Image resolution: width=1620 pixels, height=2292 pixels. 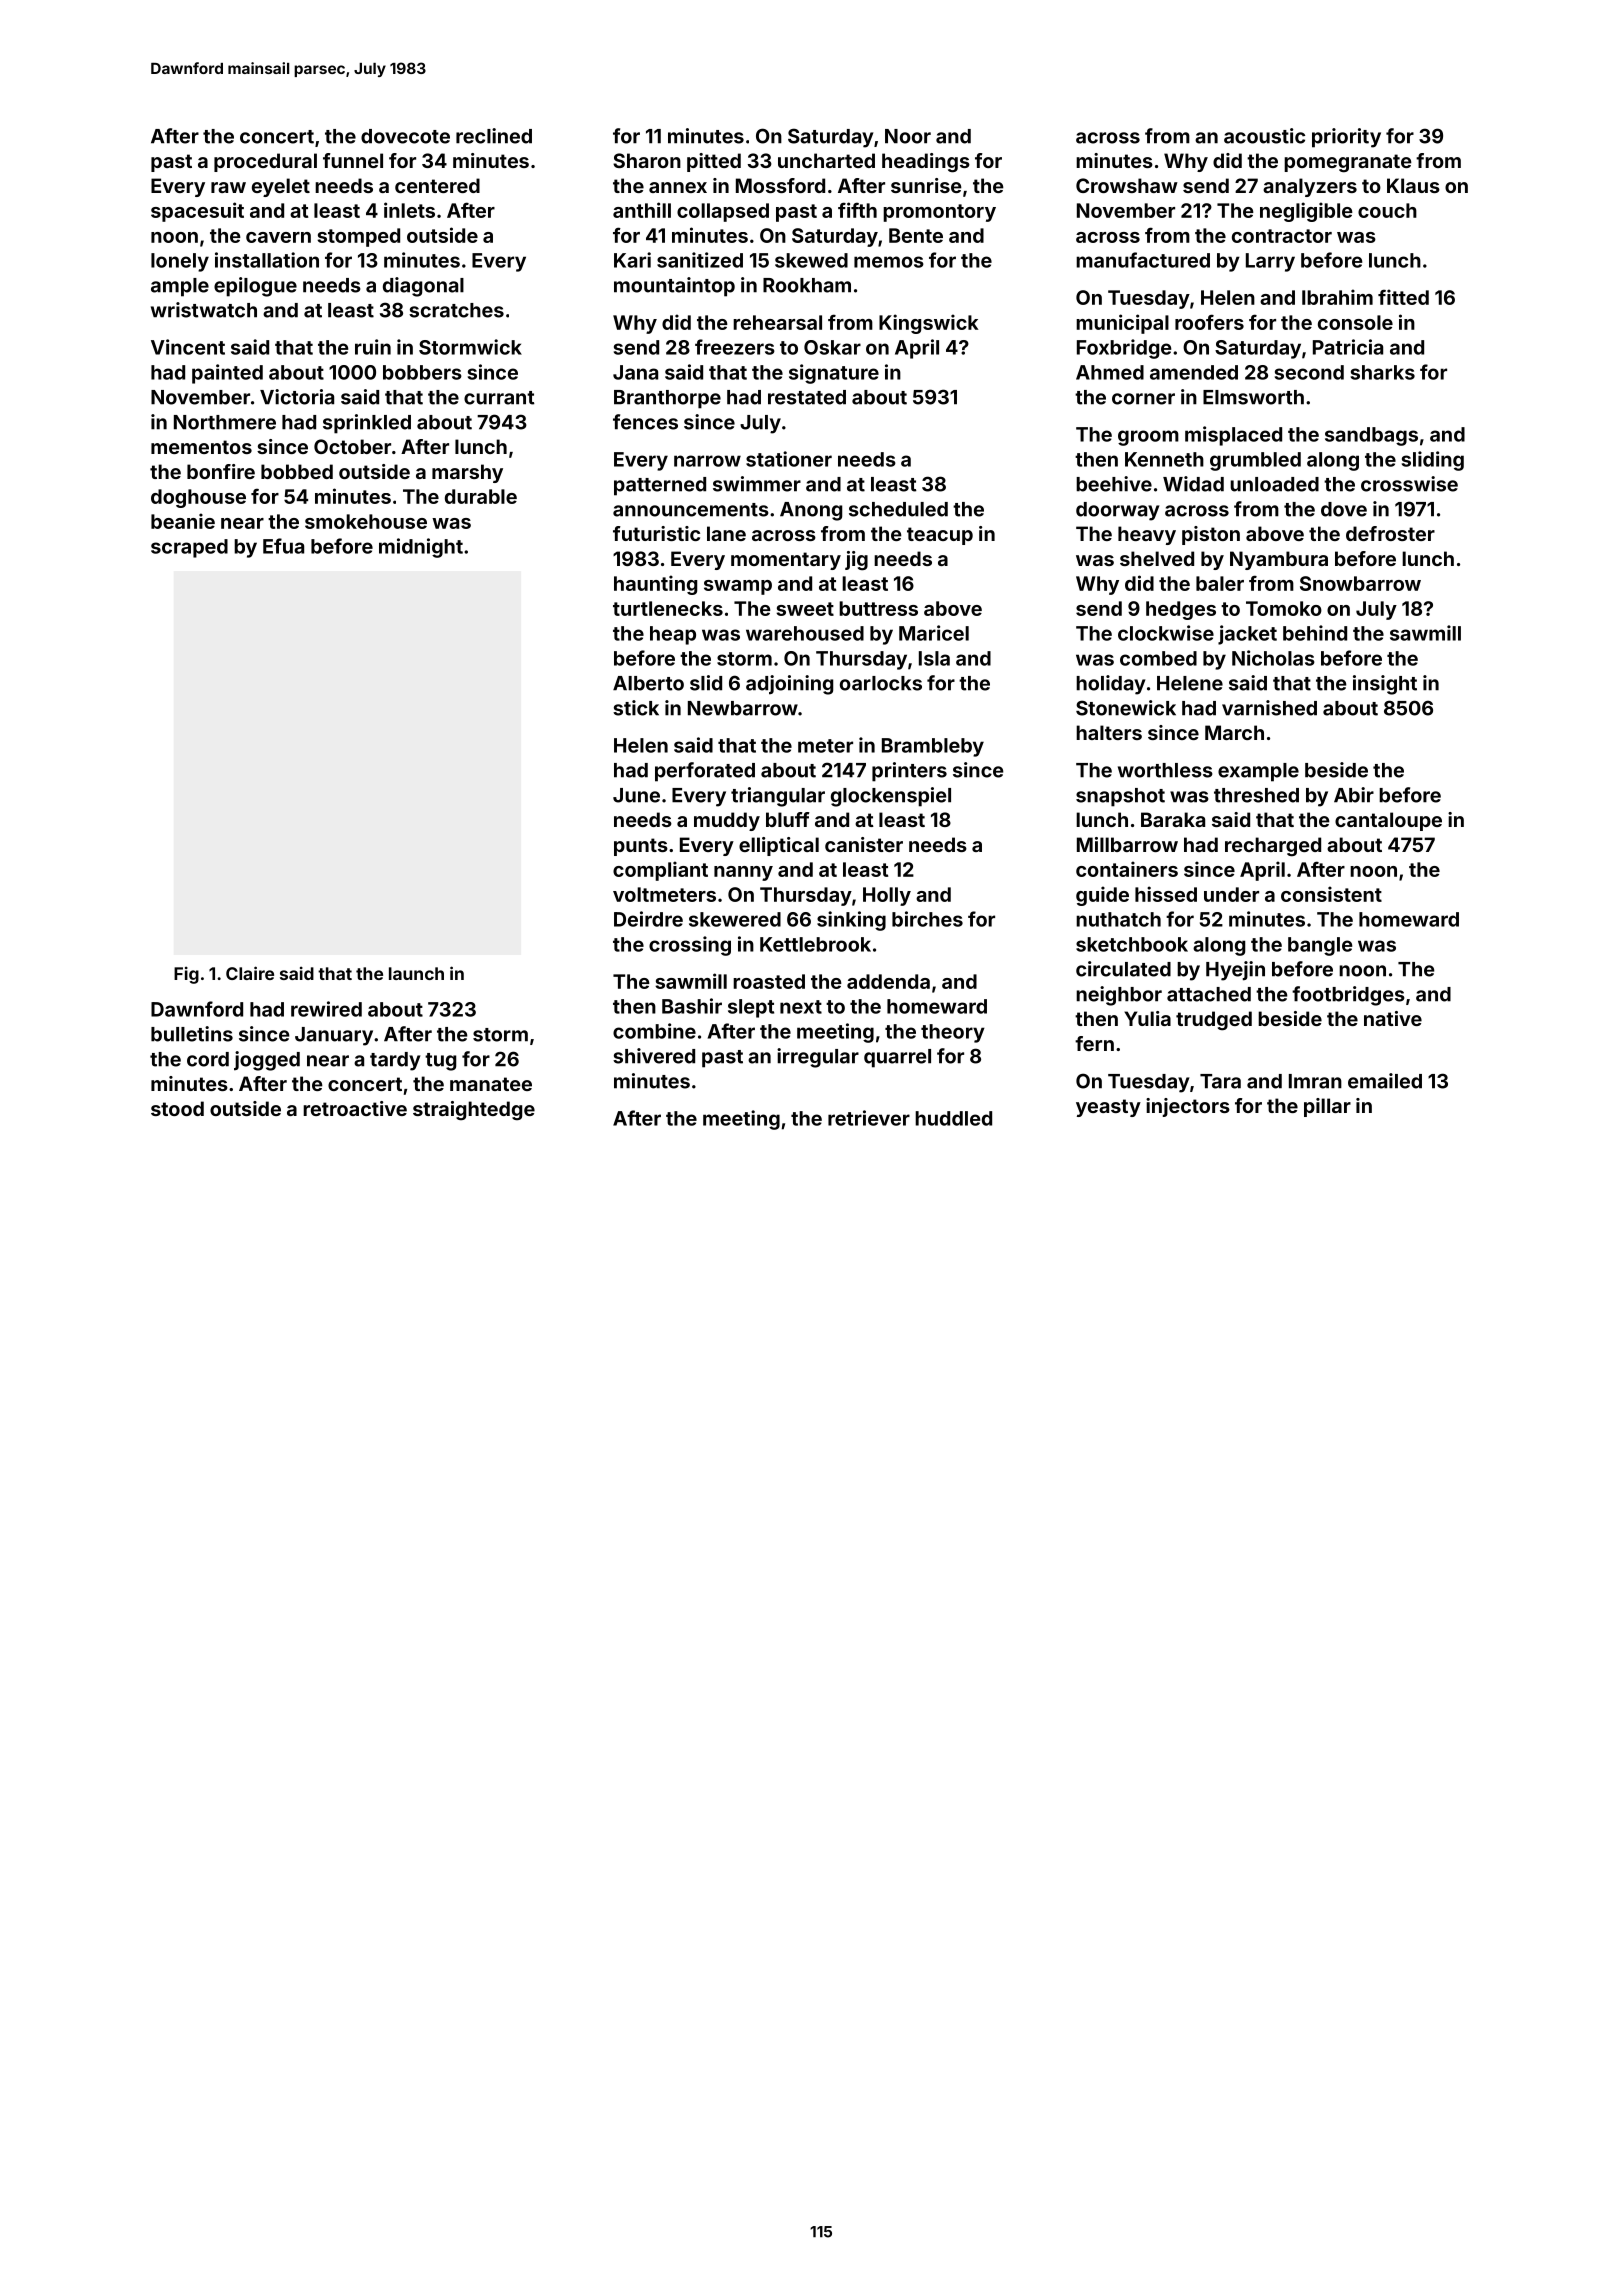 I want to click on nanny, so click(x=743, y=873).
